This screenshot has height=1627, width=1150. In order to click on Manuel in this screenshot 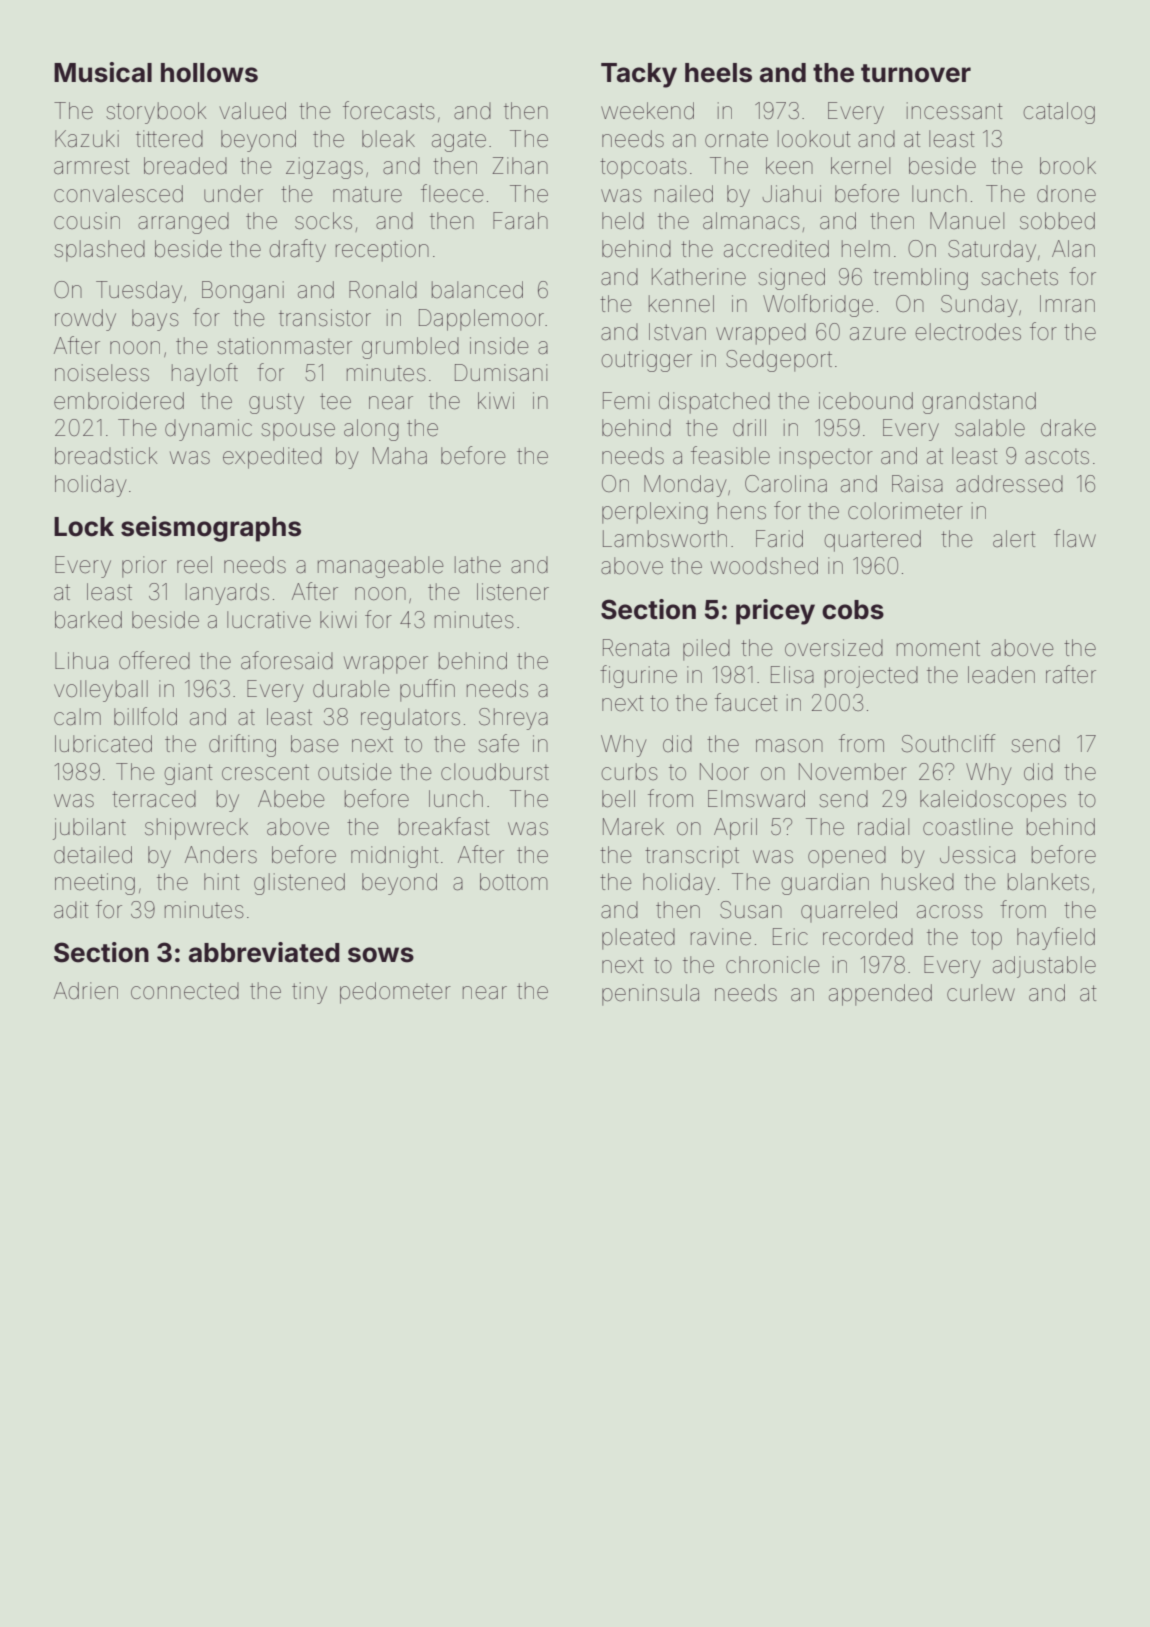, I will do `click(967, 221)`.
